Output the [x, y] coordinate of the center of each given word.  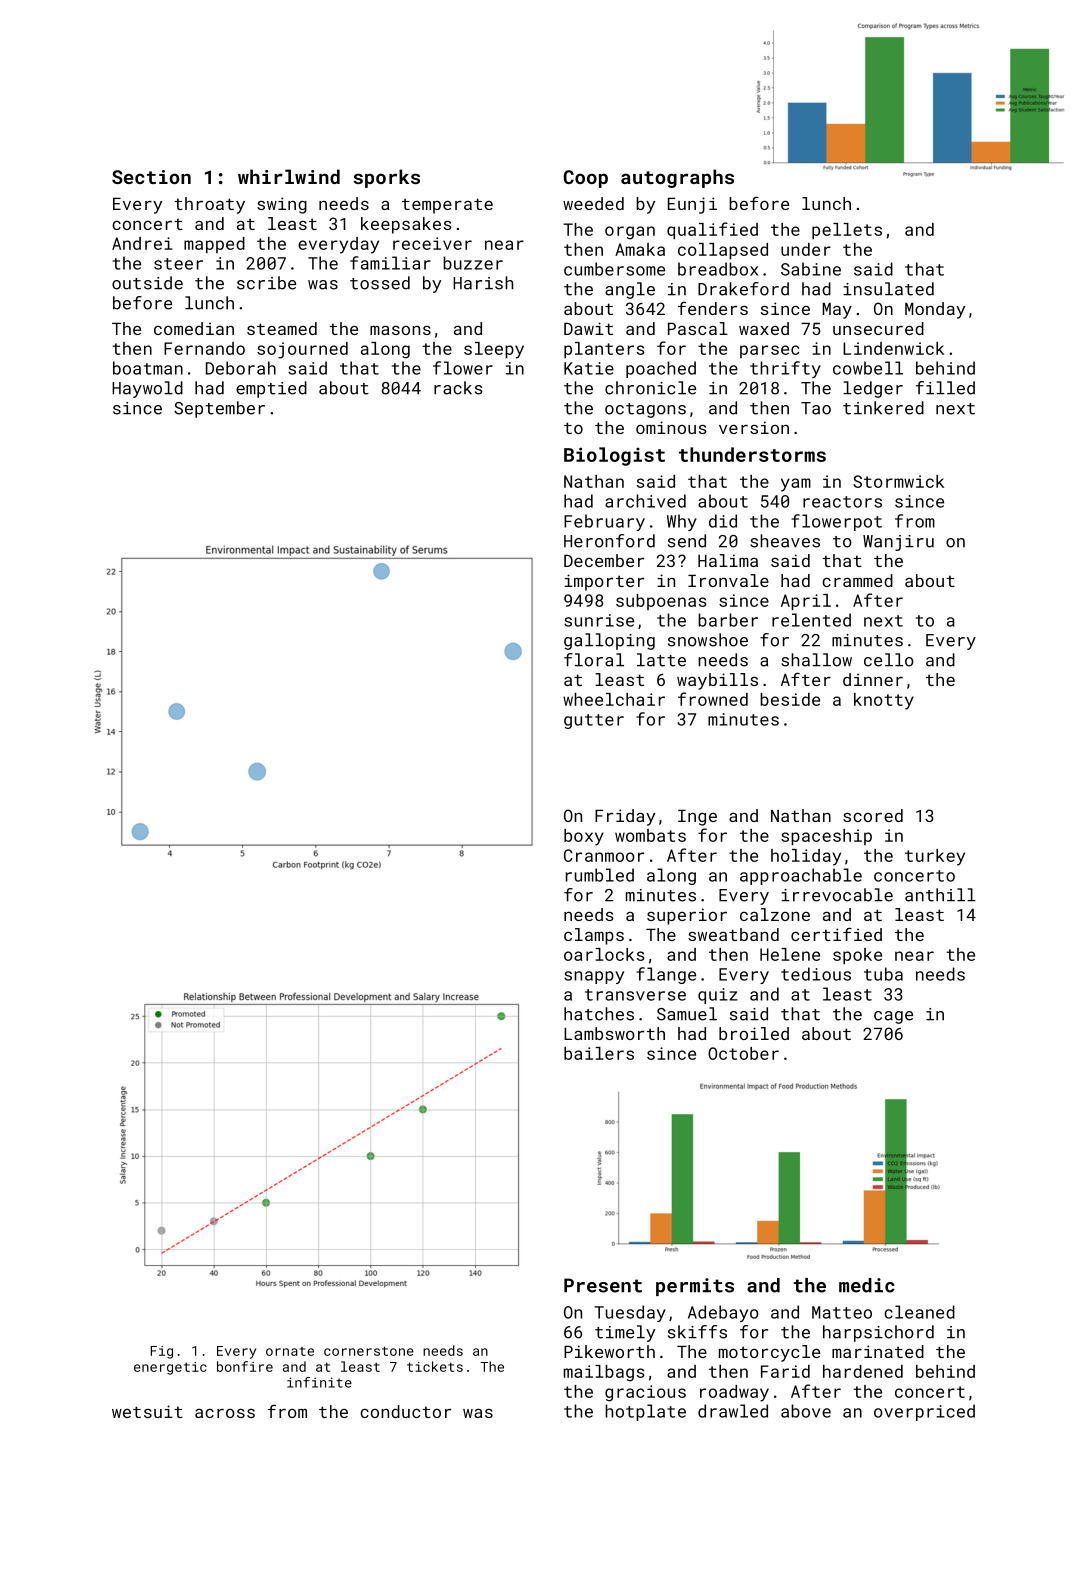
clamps [594, 936]
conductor [405, 1411]
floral [594, 660]
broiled [754, 1033]
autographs [677, 178]
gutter [594, 721]
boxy [584, 837]
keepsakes [406, 225]
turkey [935, 857]
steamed [282, 328]
